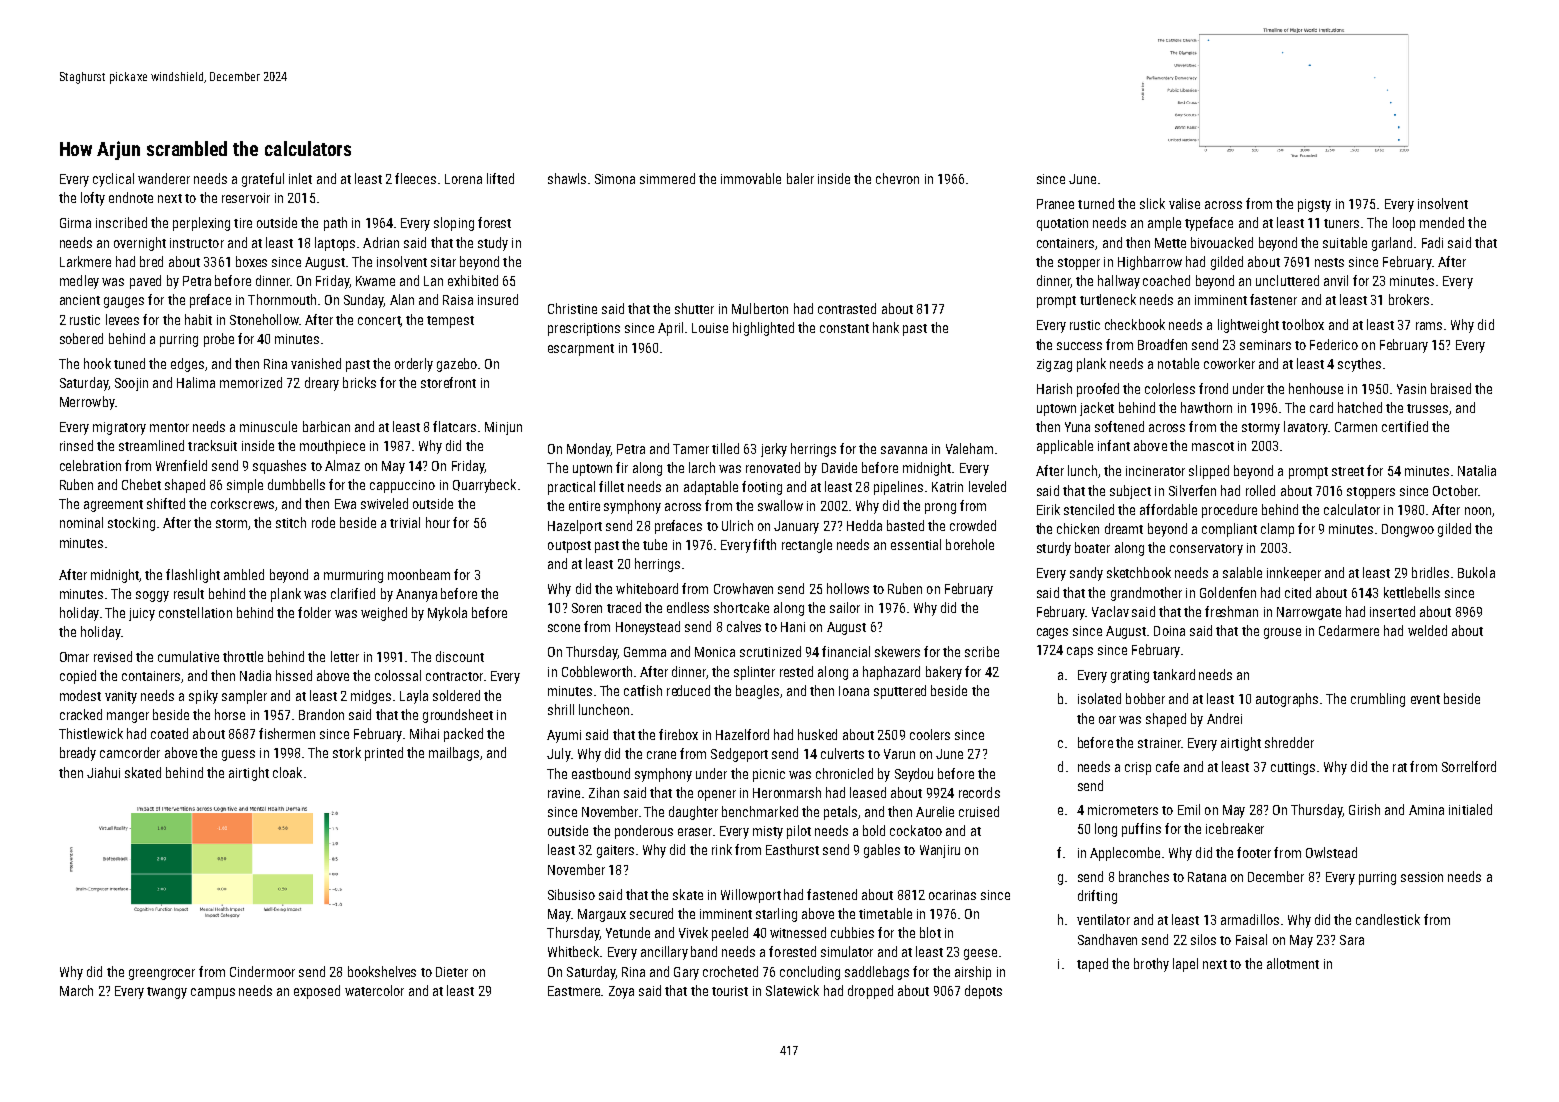  I want to click on greengrocer, so click(162, 974).
